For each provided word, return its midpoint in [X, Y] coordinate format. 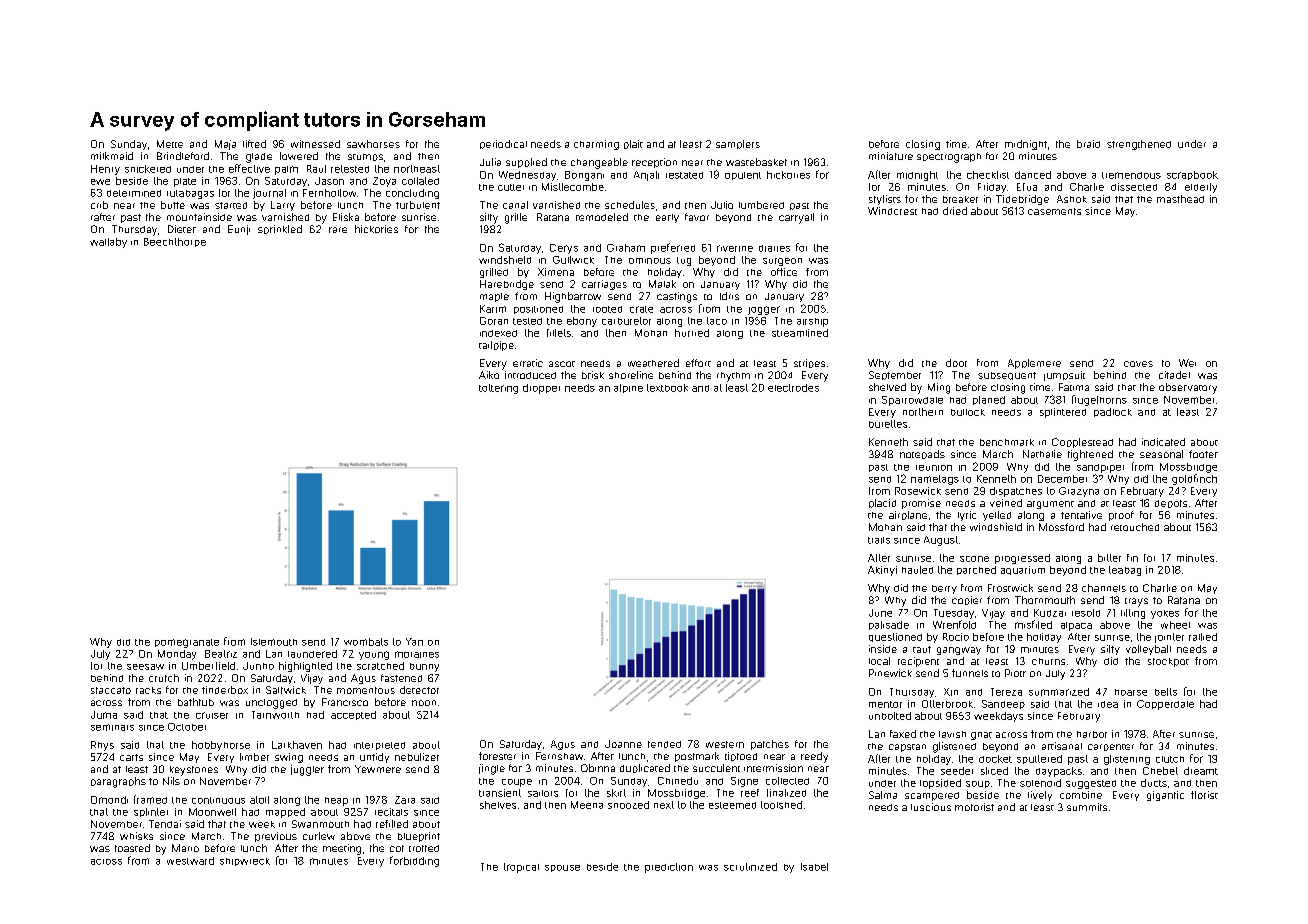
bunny [424, 667]
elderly [1201, 188]
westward [190, 861]
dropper [541, 389]
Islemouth [274, 642]
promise [921, 504]
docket [995, 759]
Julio [722, 205]
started [231, 205]
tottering [498, 389]
